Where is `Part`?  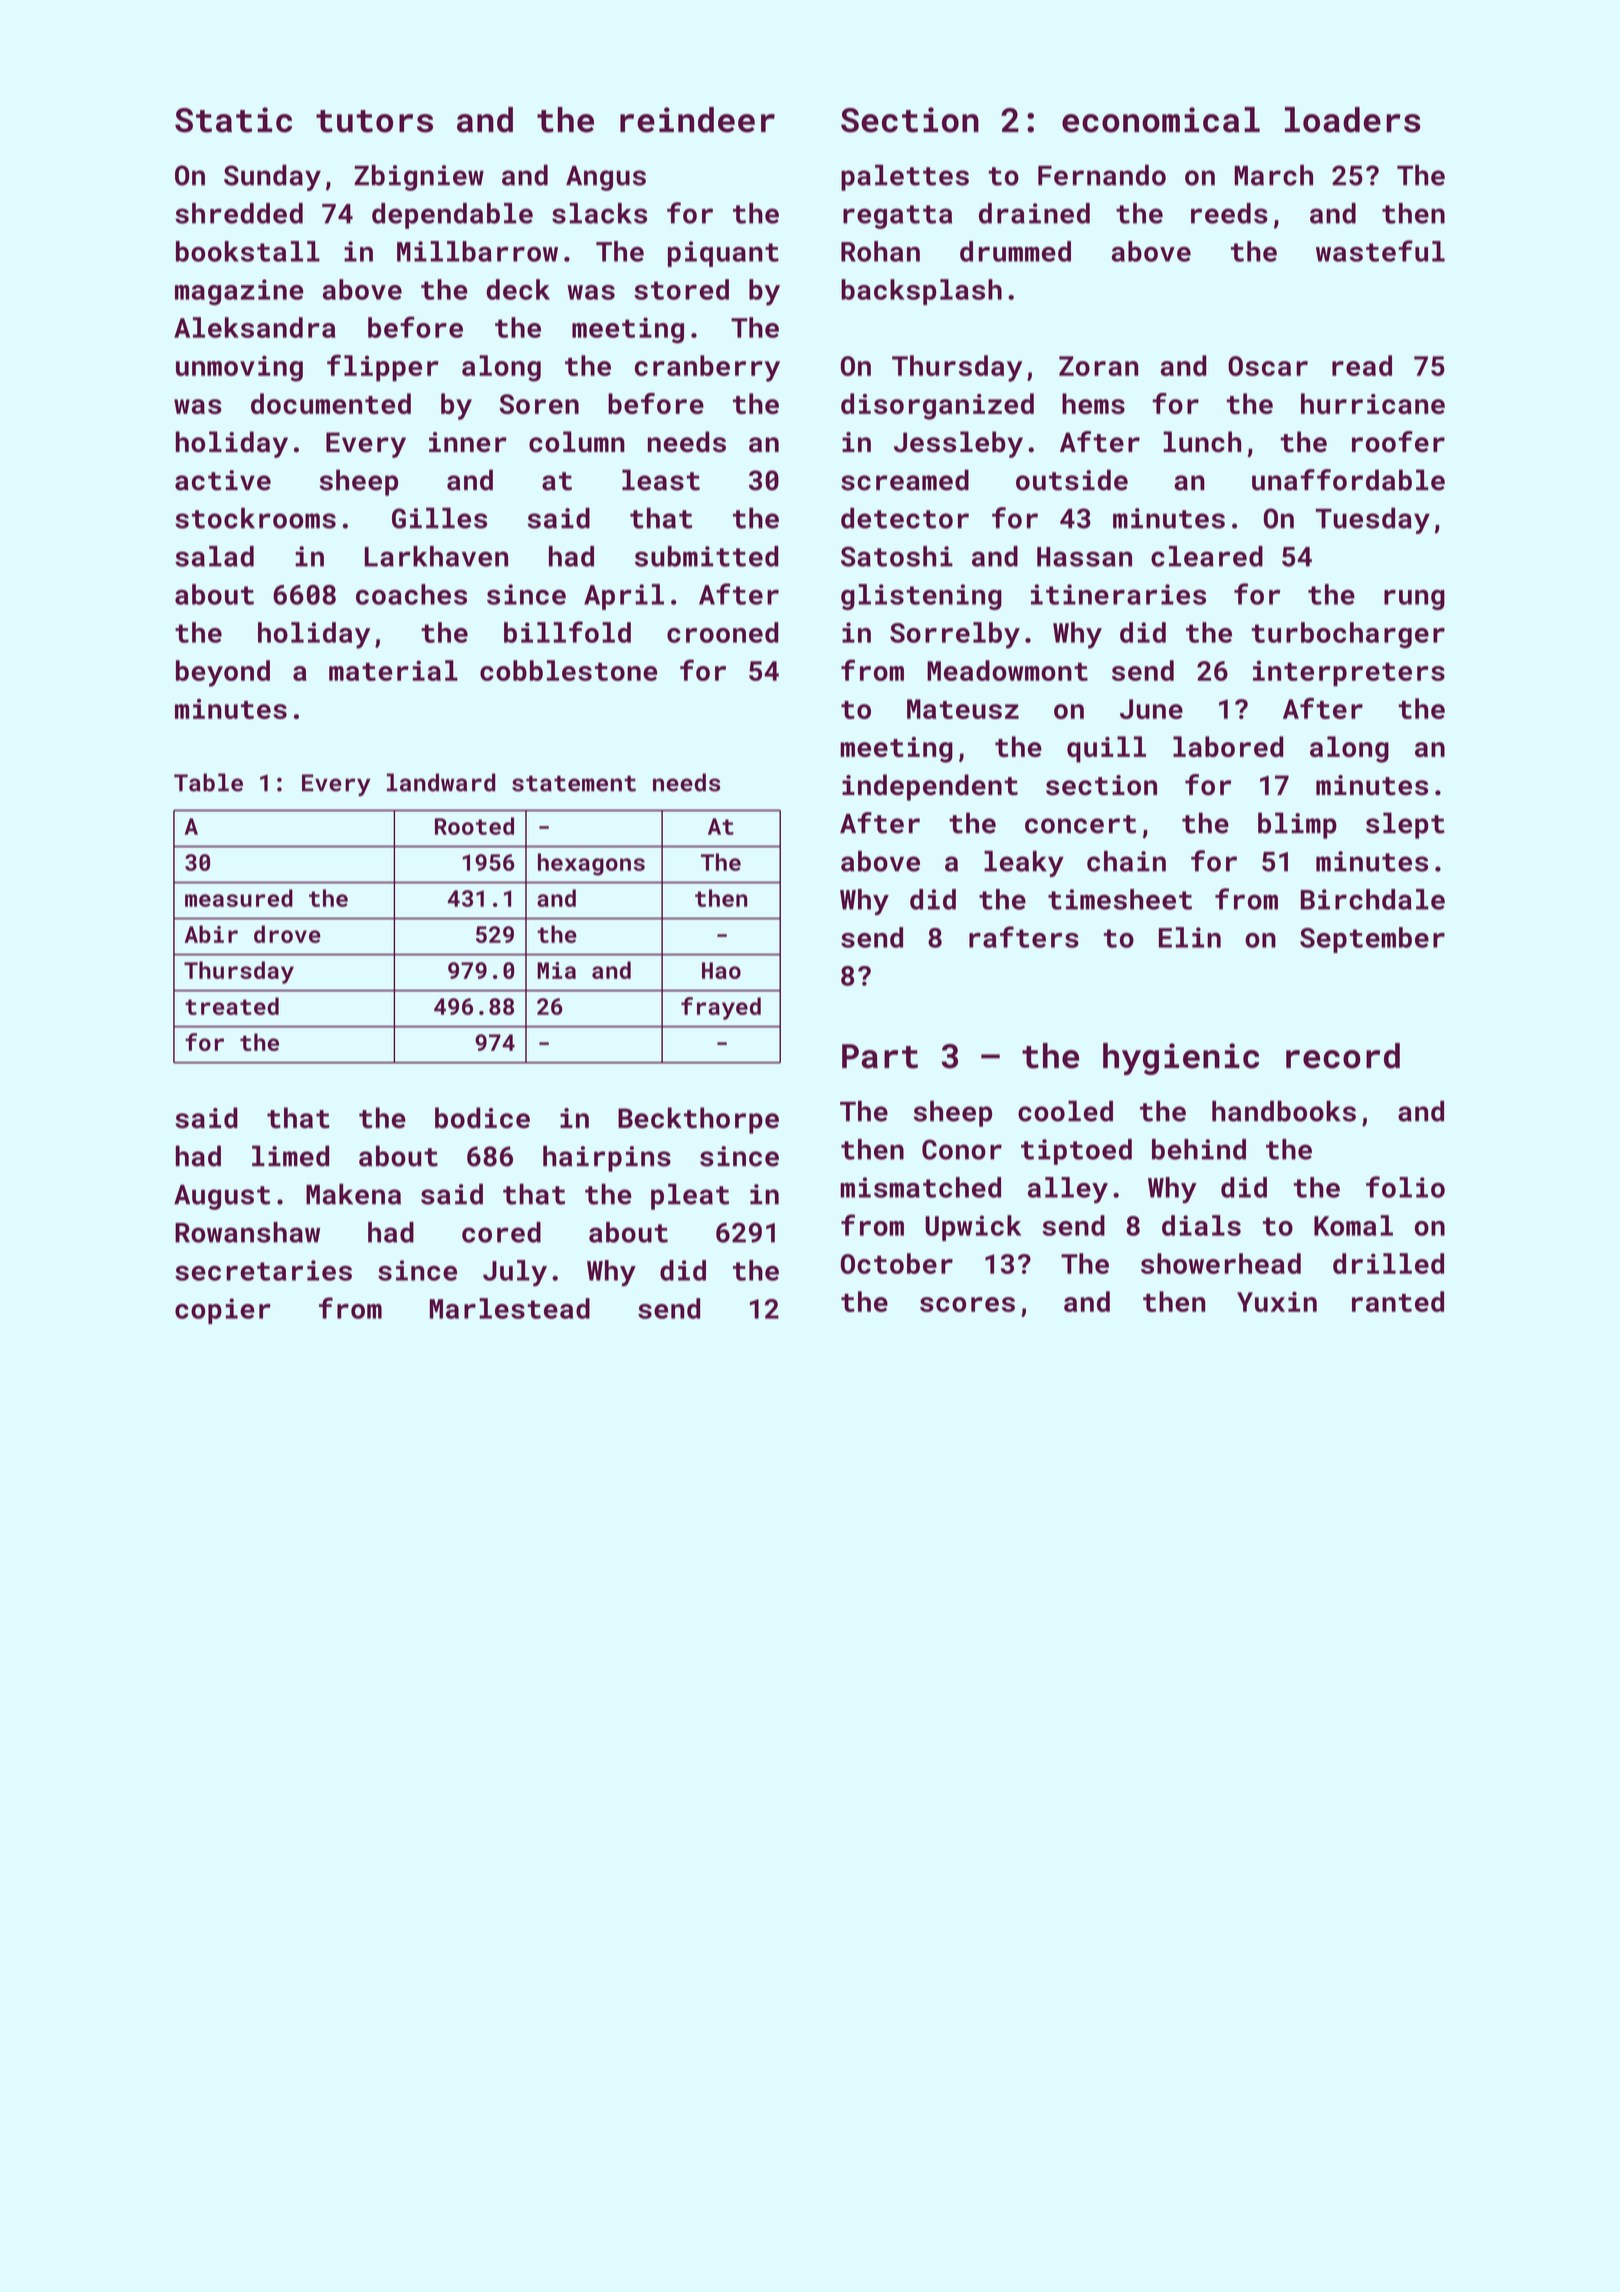 Part is located at coordinates (880, 1056).
